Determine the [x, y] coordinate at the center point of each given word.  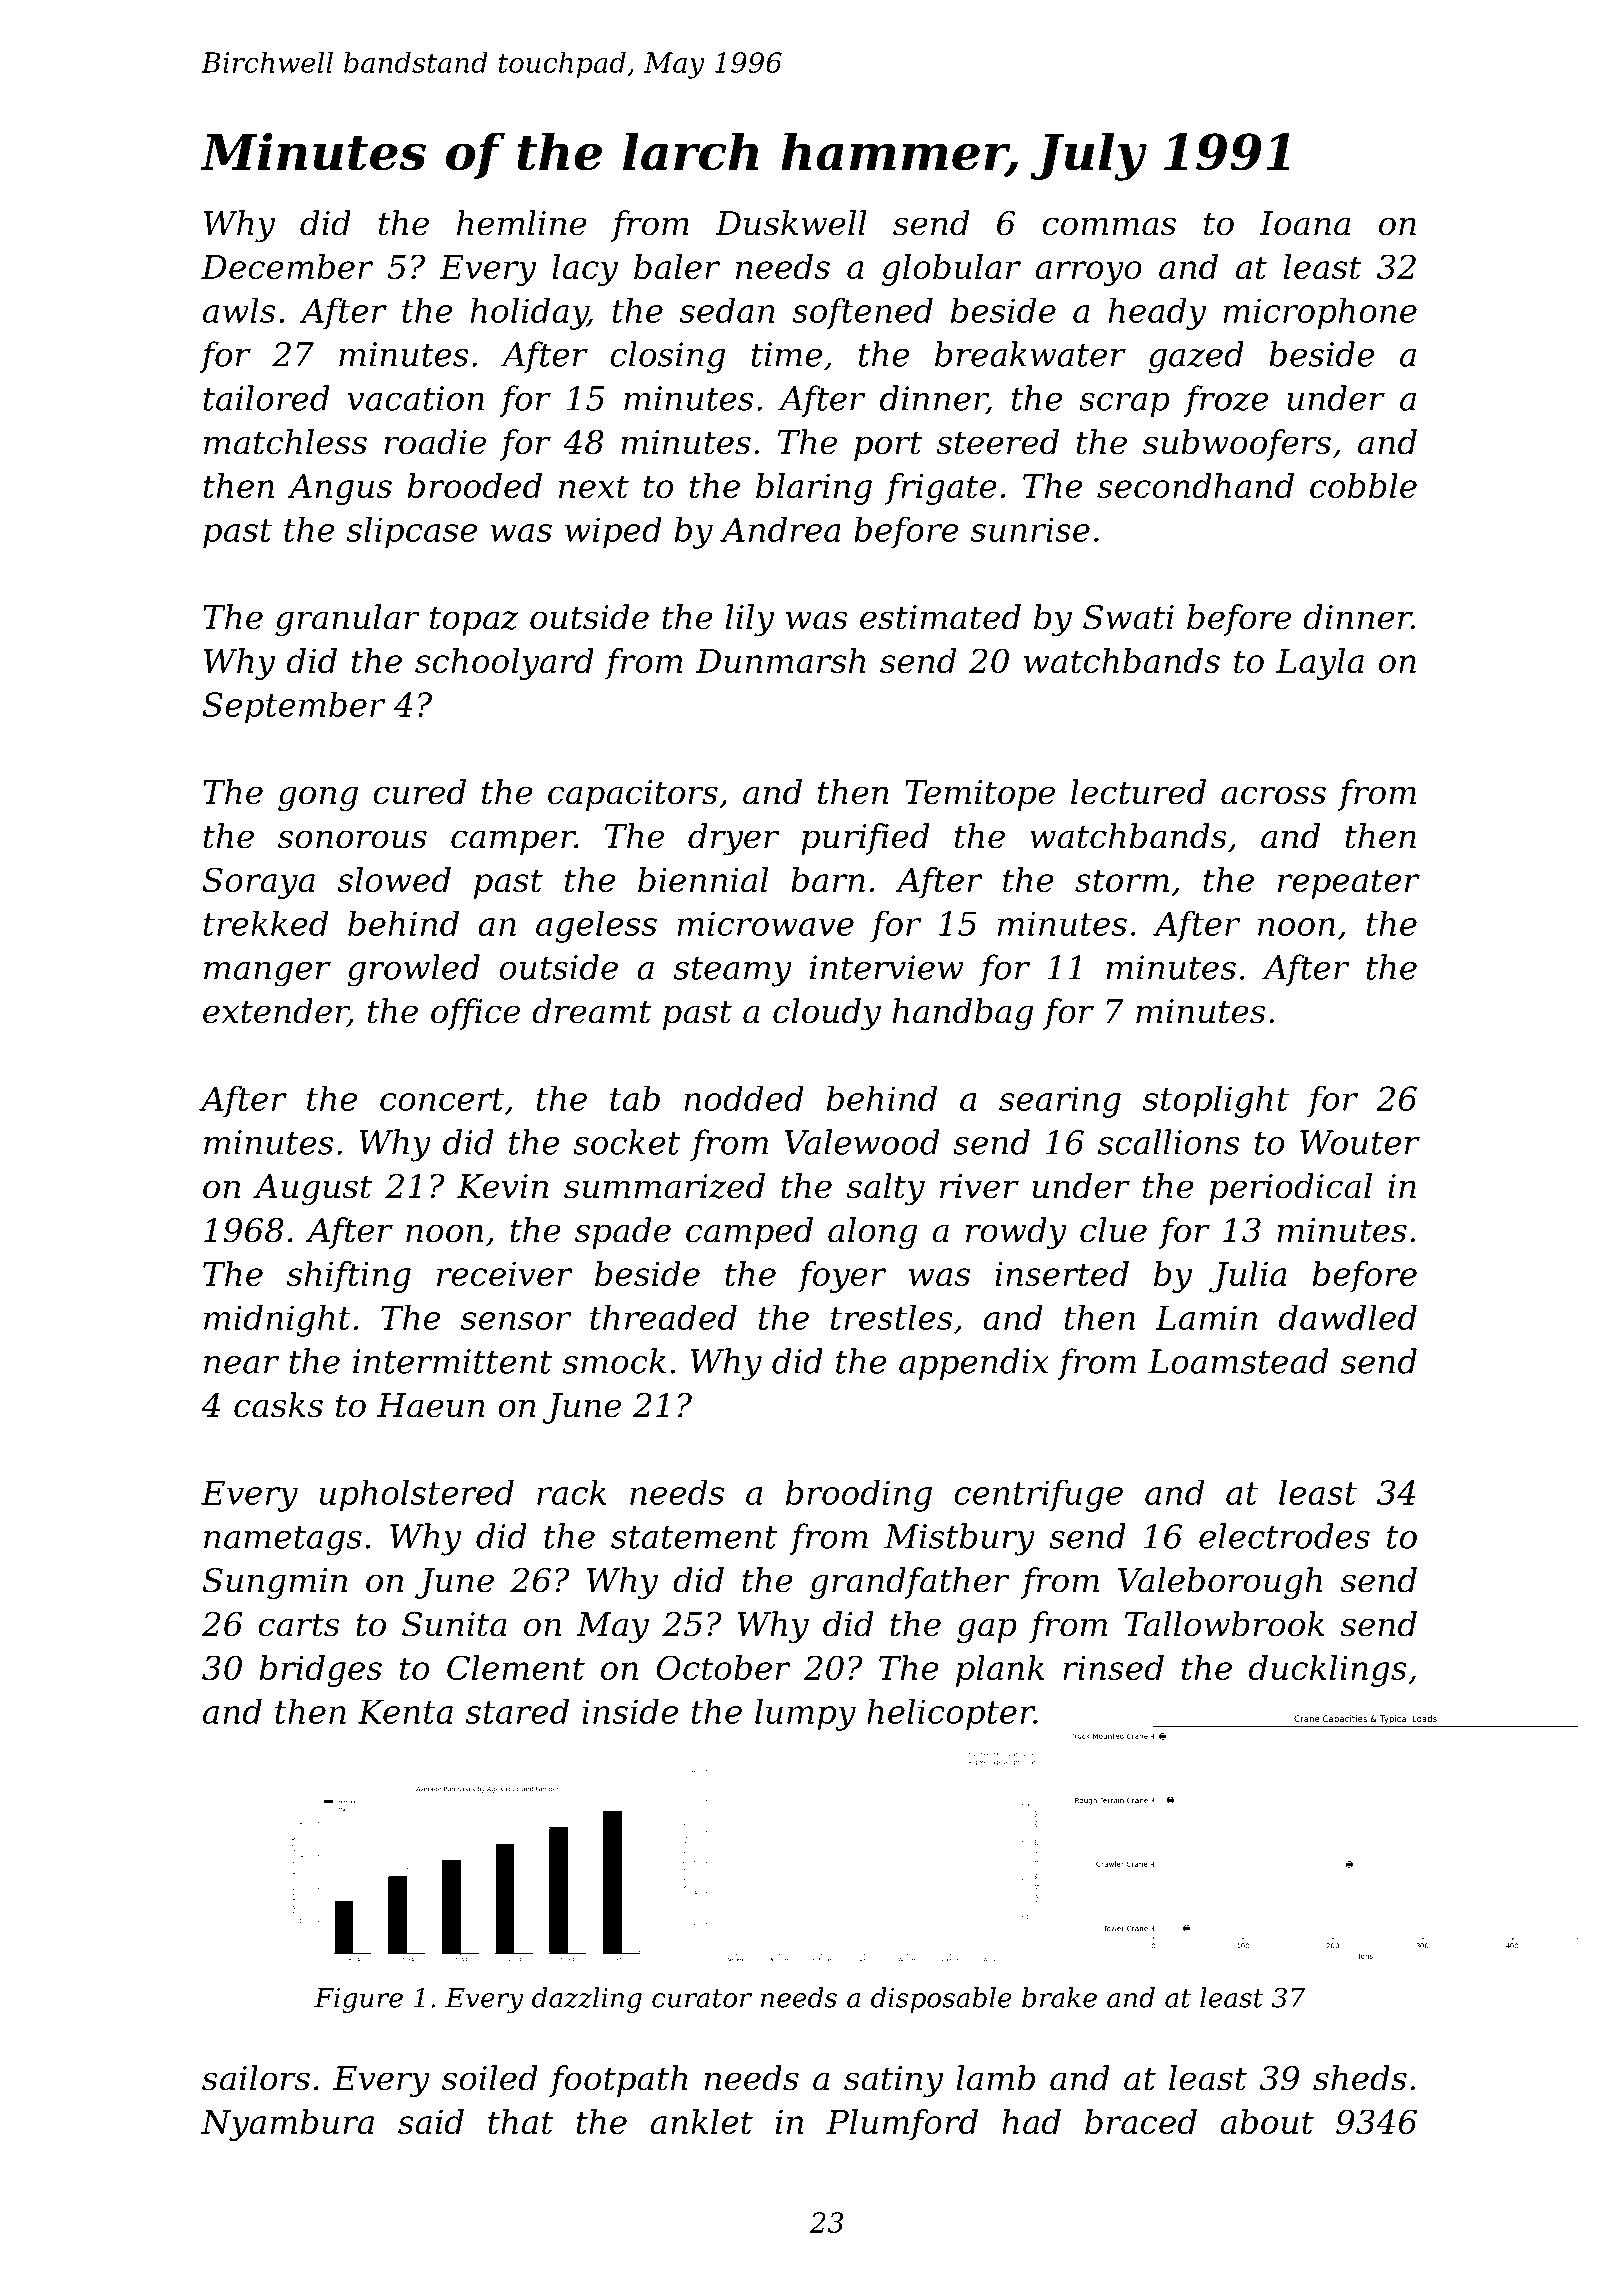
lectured [1138, 792]
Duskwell [790, 223]
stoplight [1216, 1101]
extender [275, 1012]
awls [239, 310]
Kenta [405, 1711]
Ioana [1304, 223]
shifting [349, 1277]
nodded [744, 1098]
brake [1059, 1997]
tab [635, 1098]
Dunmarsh [780, 660]
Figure [358, 2000]
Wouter [1360, 1142]
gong [318, 799]
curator [702, 1998]
